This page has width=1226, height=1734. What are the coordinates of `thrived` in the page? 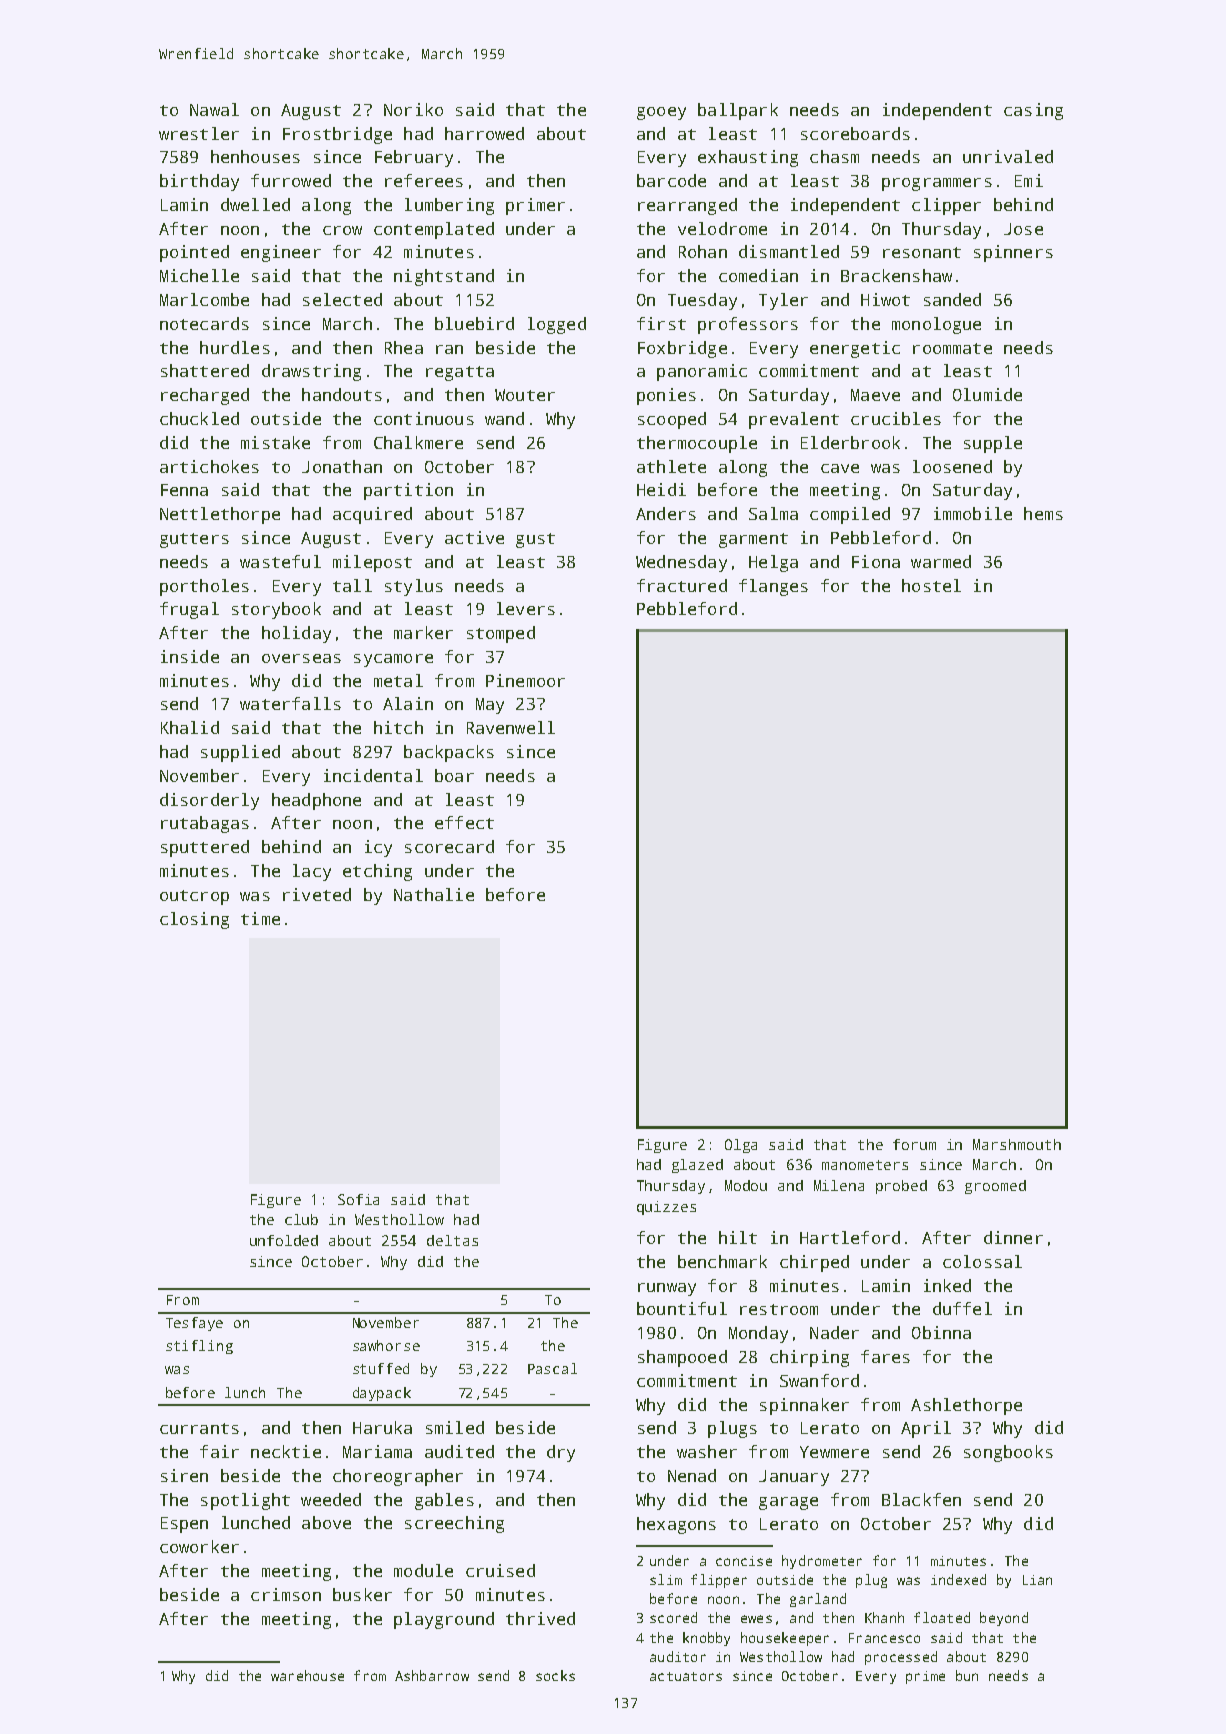 It's located at (540, 1618).
